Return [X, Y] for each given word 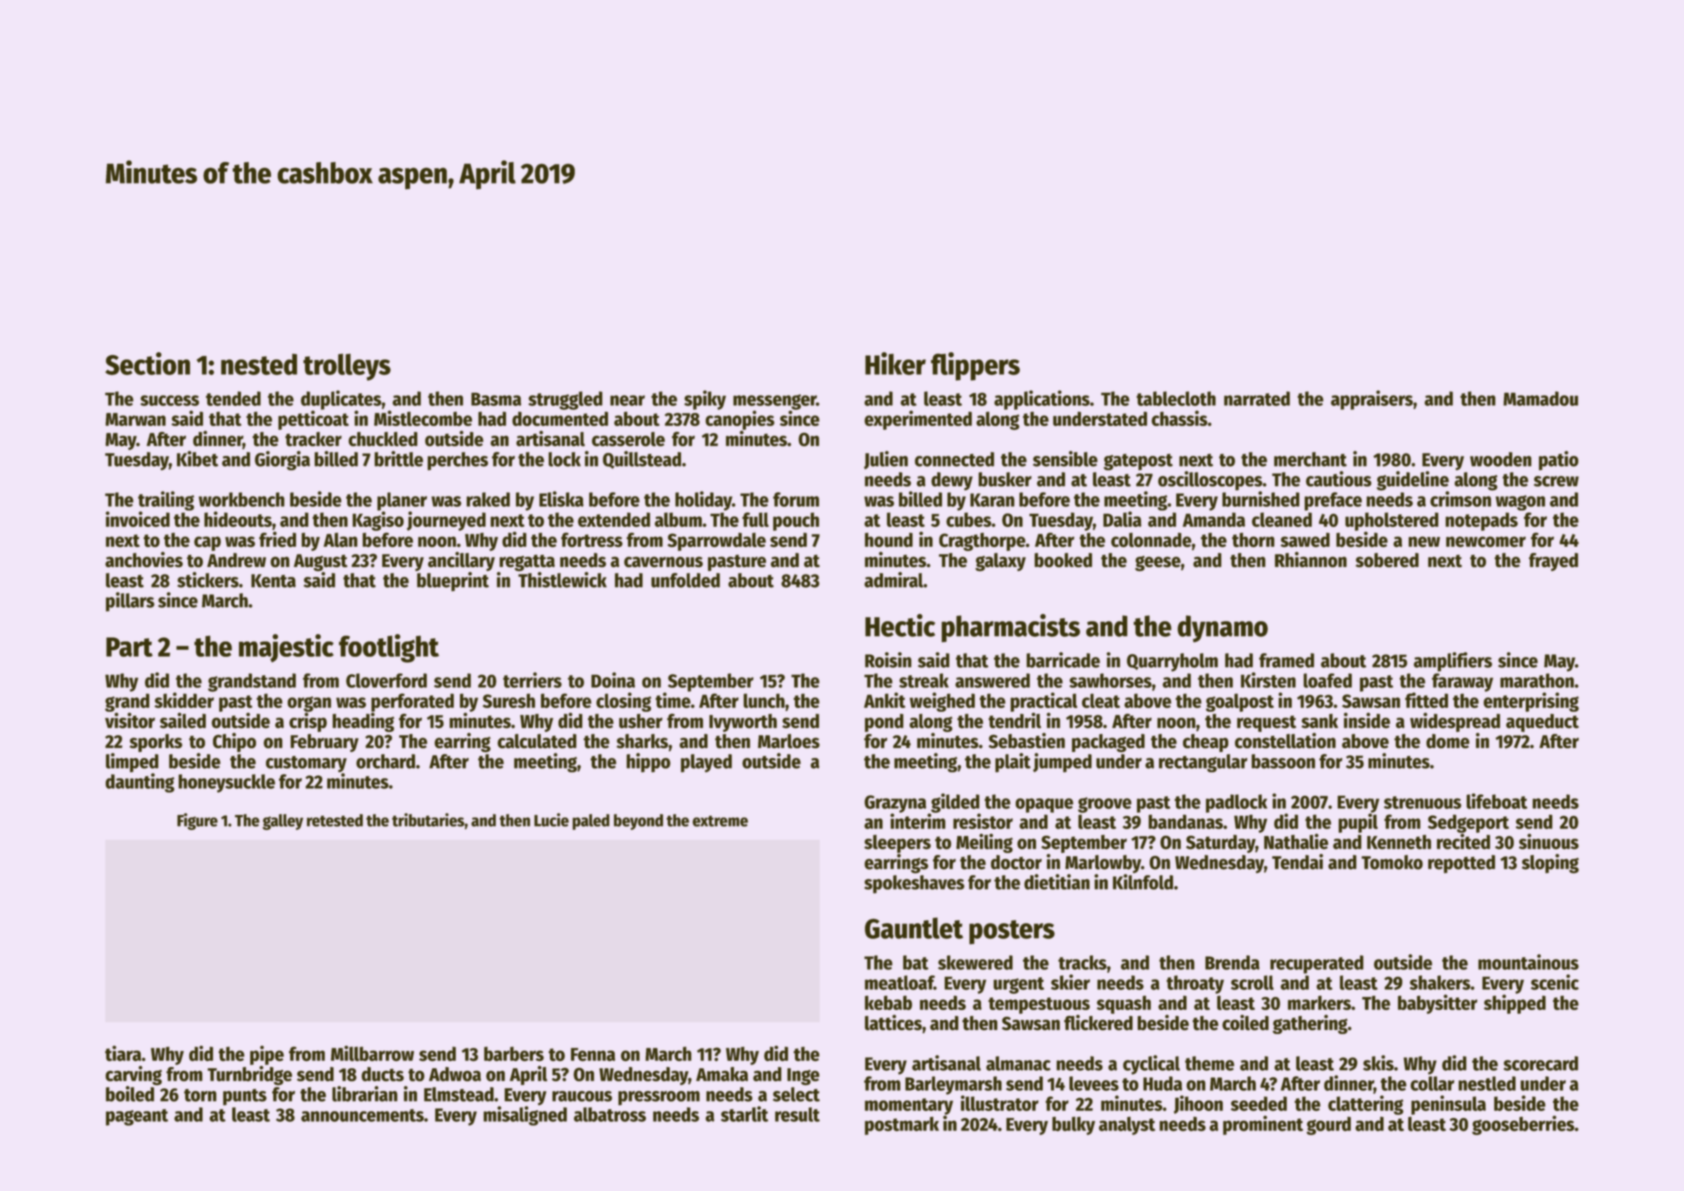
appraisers [1372, 400]
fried [277, 539]
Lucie [551, 820]
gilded [955, 803]
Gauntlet [914, 928]
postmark [902, 1125]
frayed [1553, 562]
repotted [1461, 864]
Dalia [1122, 519]
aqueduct [1542, 723]
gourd [1328, 1125]
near [627, 400]
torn [200, 1095]
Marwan [135, 419]
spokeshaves [914, 884]
